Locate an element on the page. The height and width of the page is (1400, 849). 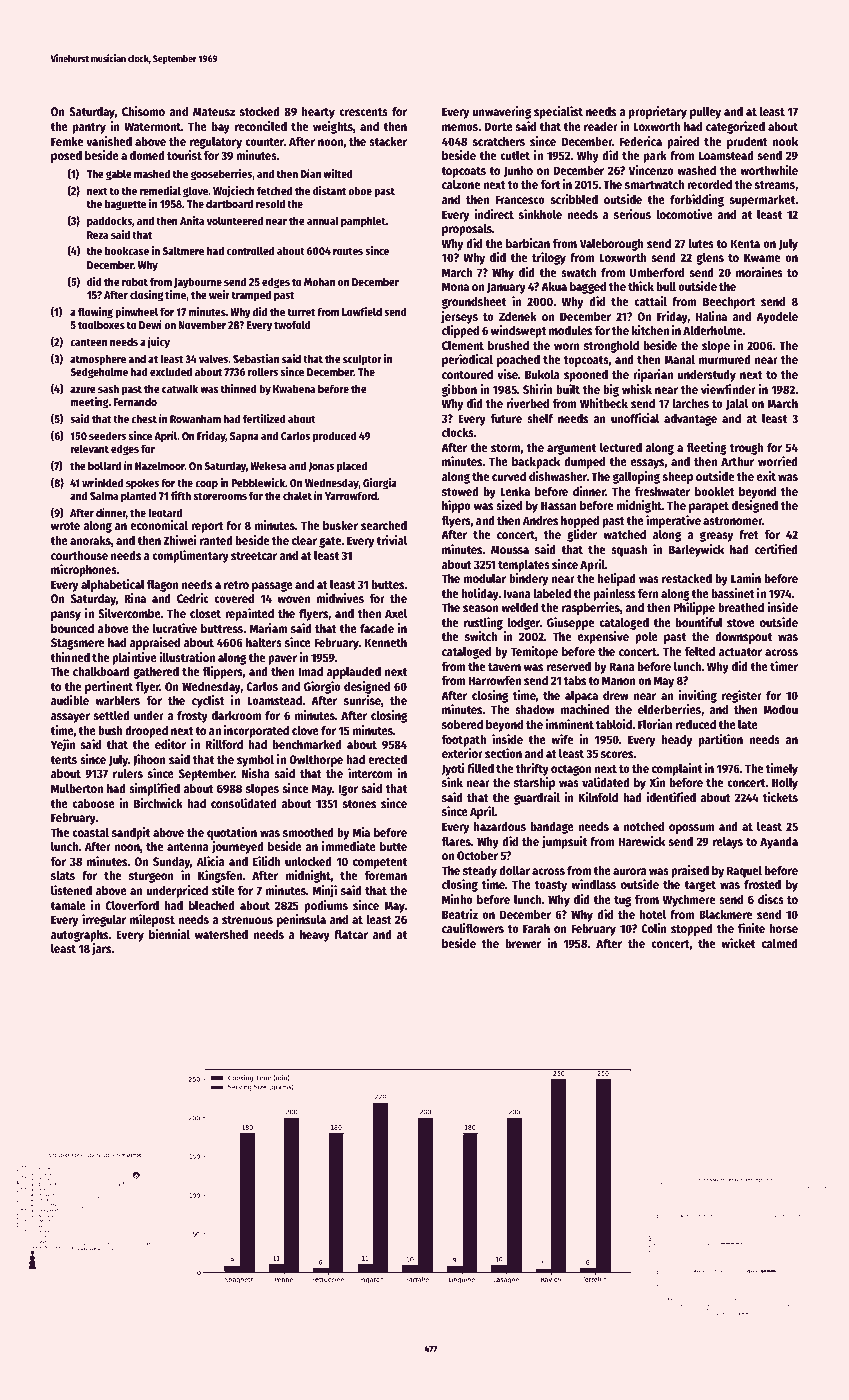
Ayodele is located at coordinates (777, 318).
